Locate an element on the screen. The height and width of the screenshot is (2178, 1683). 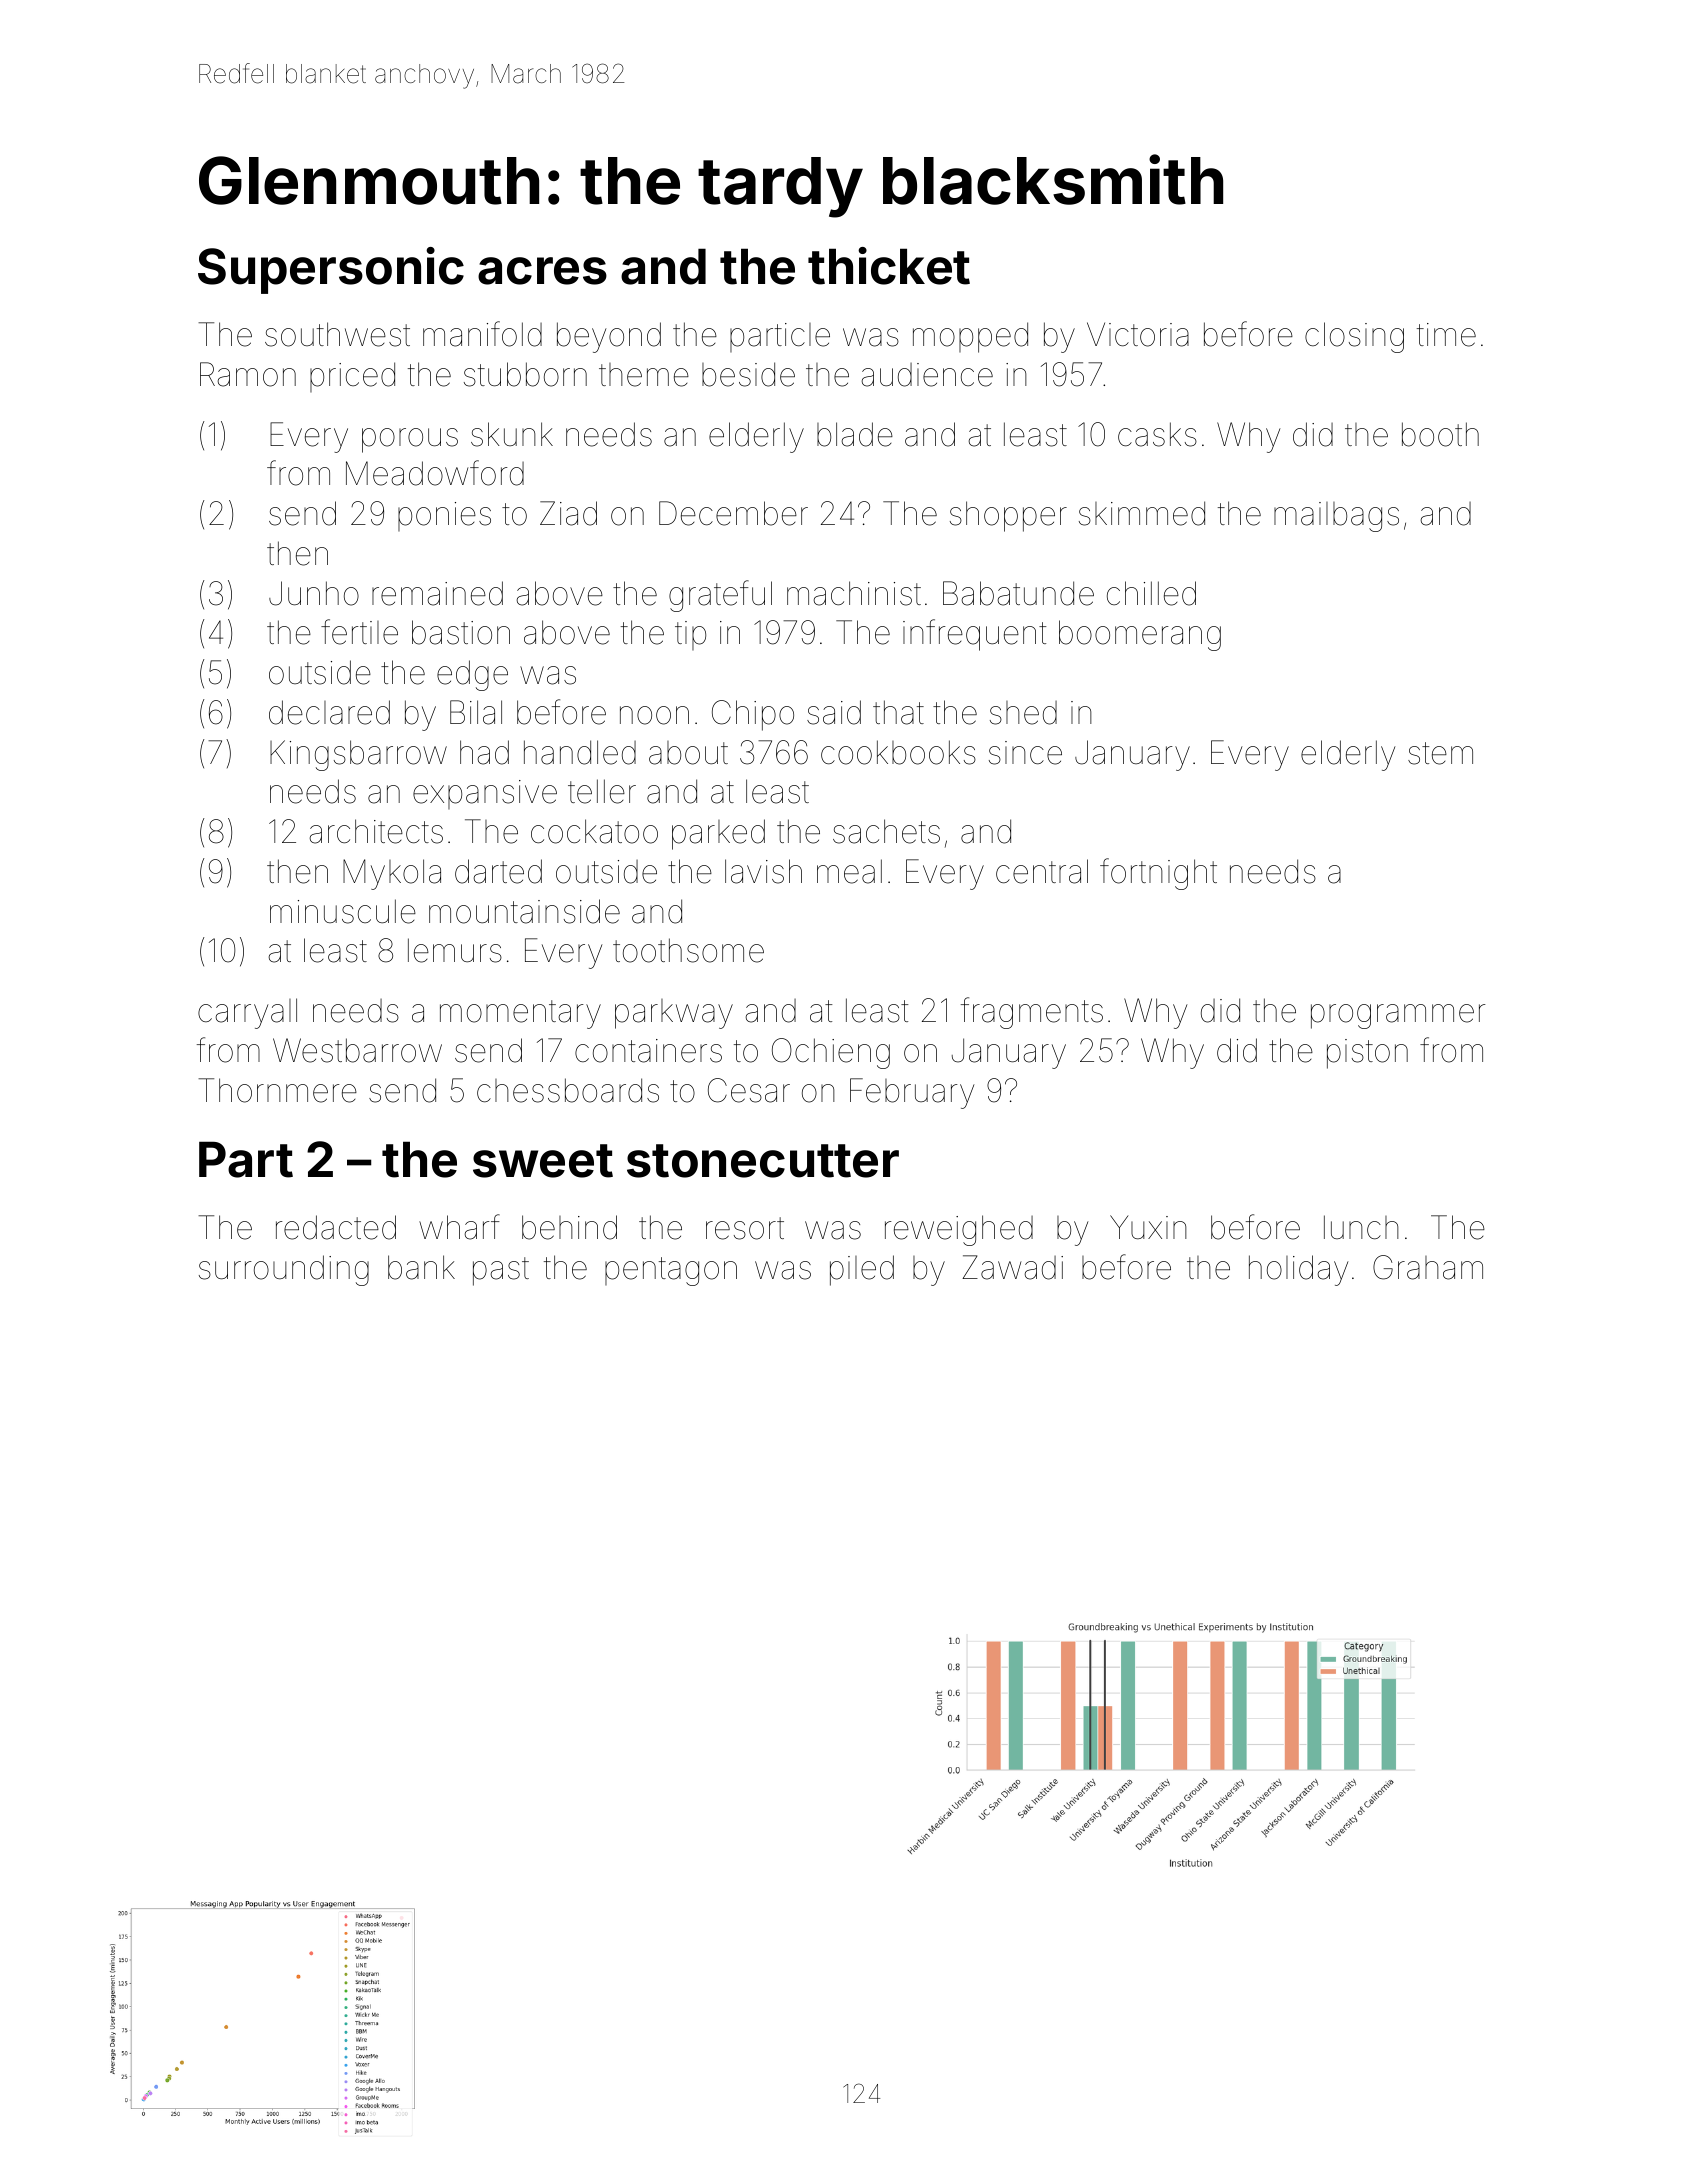
beyond is located at coordinates (609, 337).
